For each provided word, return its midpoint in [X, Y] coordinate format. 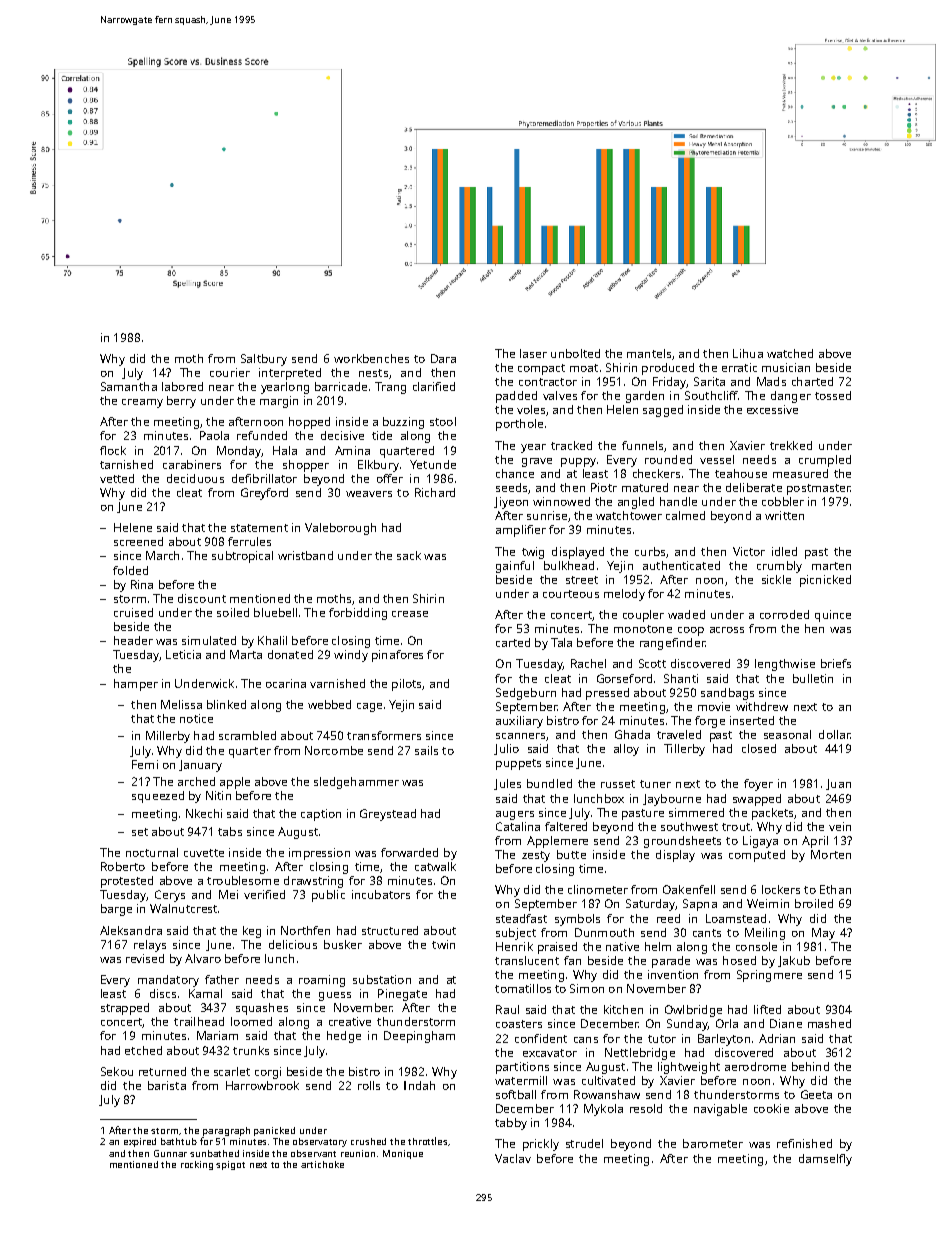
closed [759, 748]
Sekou [117, 1071]
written [784, 515]
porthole [519, 425]
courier [230, 372]
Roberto [123, 866]
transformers [384, 735]
